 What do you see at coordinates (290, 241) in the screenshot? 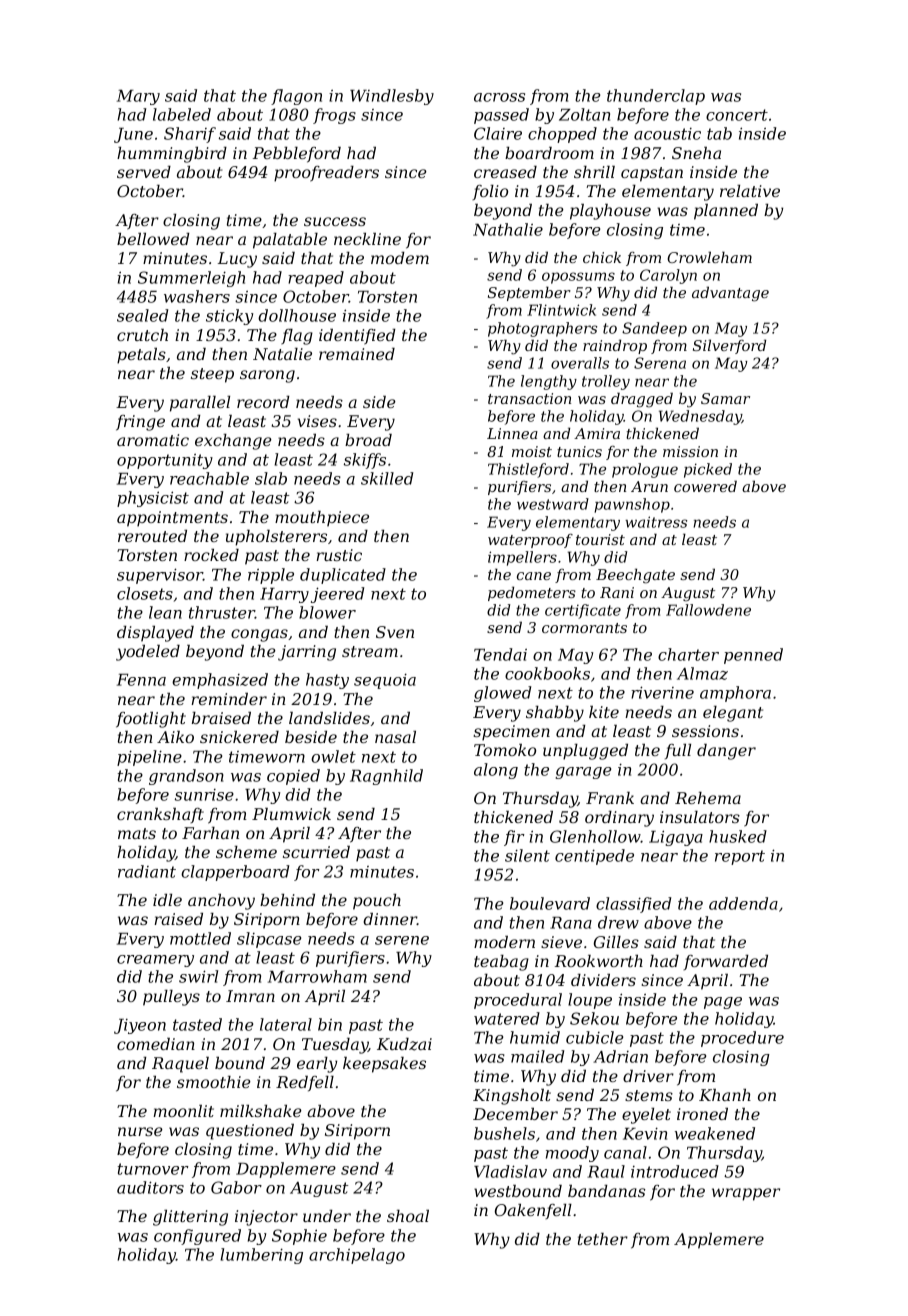
I see `palatable` at bounding box center [290, 241].
